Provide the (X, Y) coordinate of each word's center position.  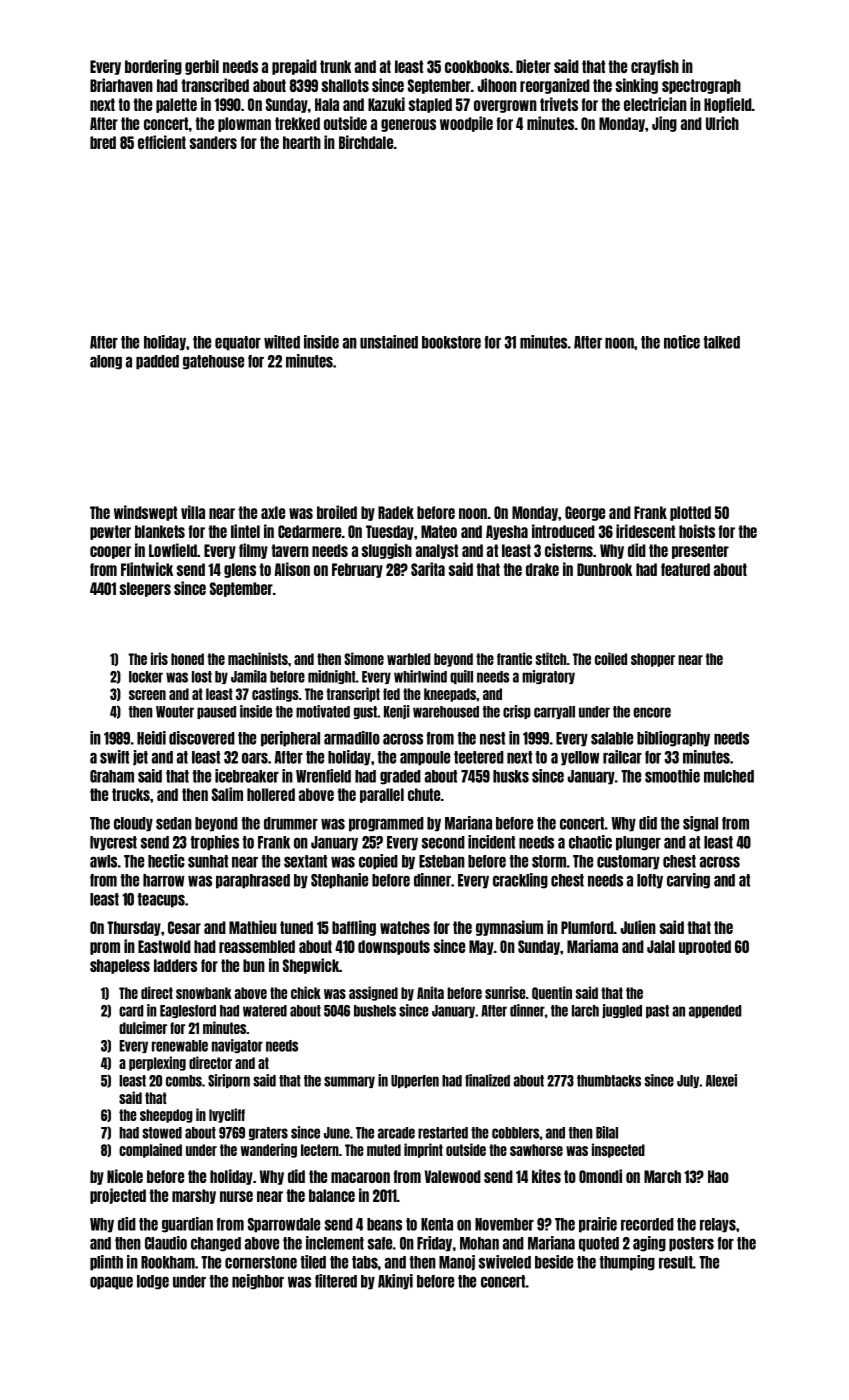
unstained (389, 342)
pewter (110, 532)
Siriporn (229, 1081)
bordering (153, 67)
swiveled (505, 1262)
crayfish (655, 67)
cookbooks (477, 66)
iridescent (645, 531)
